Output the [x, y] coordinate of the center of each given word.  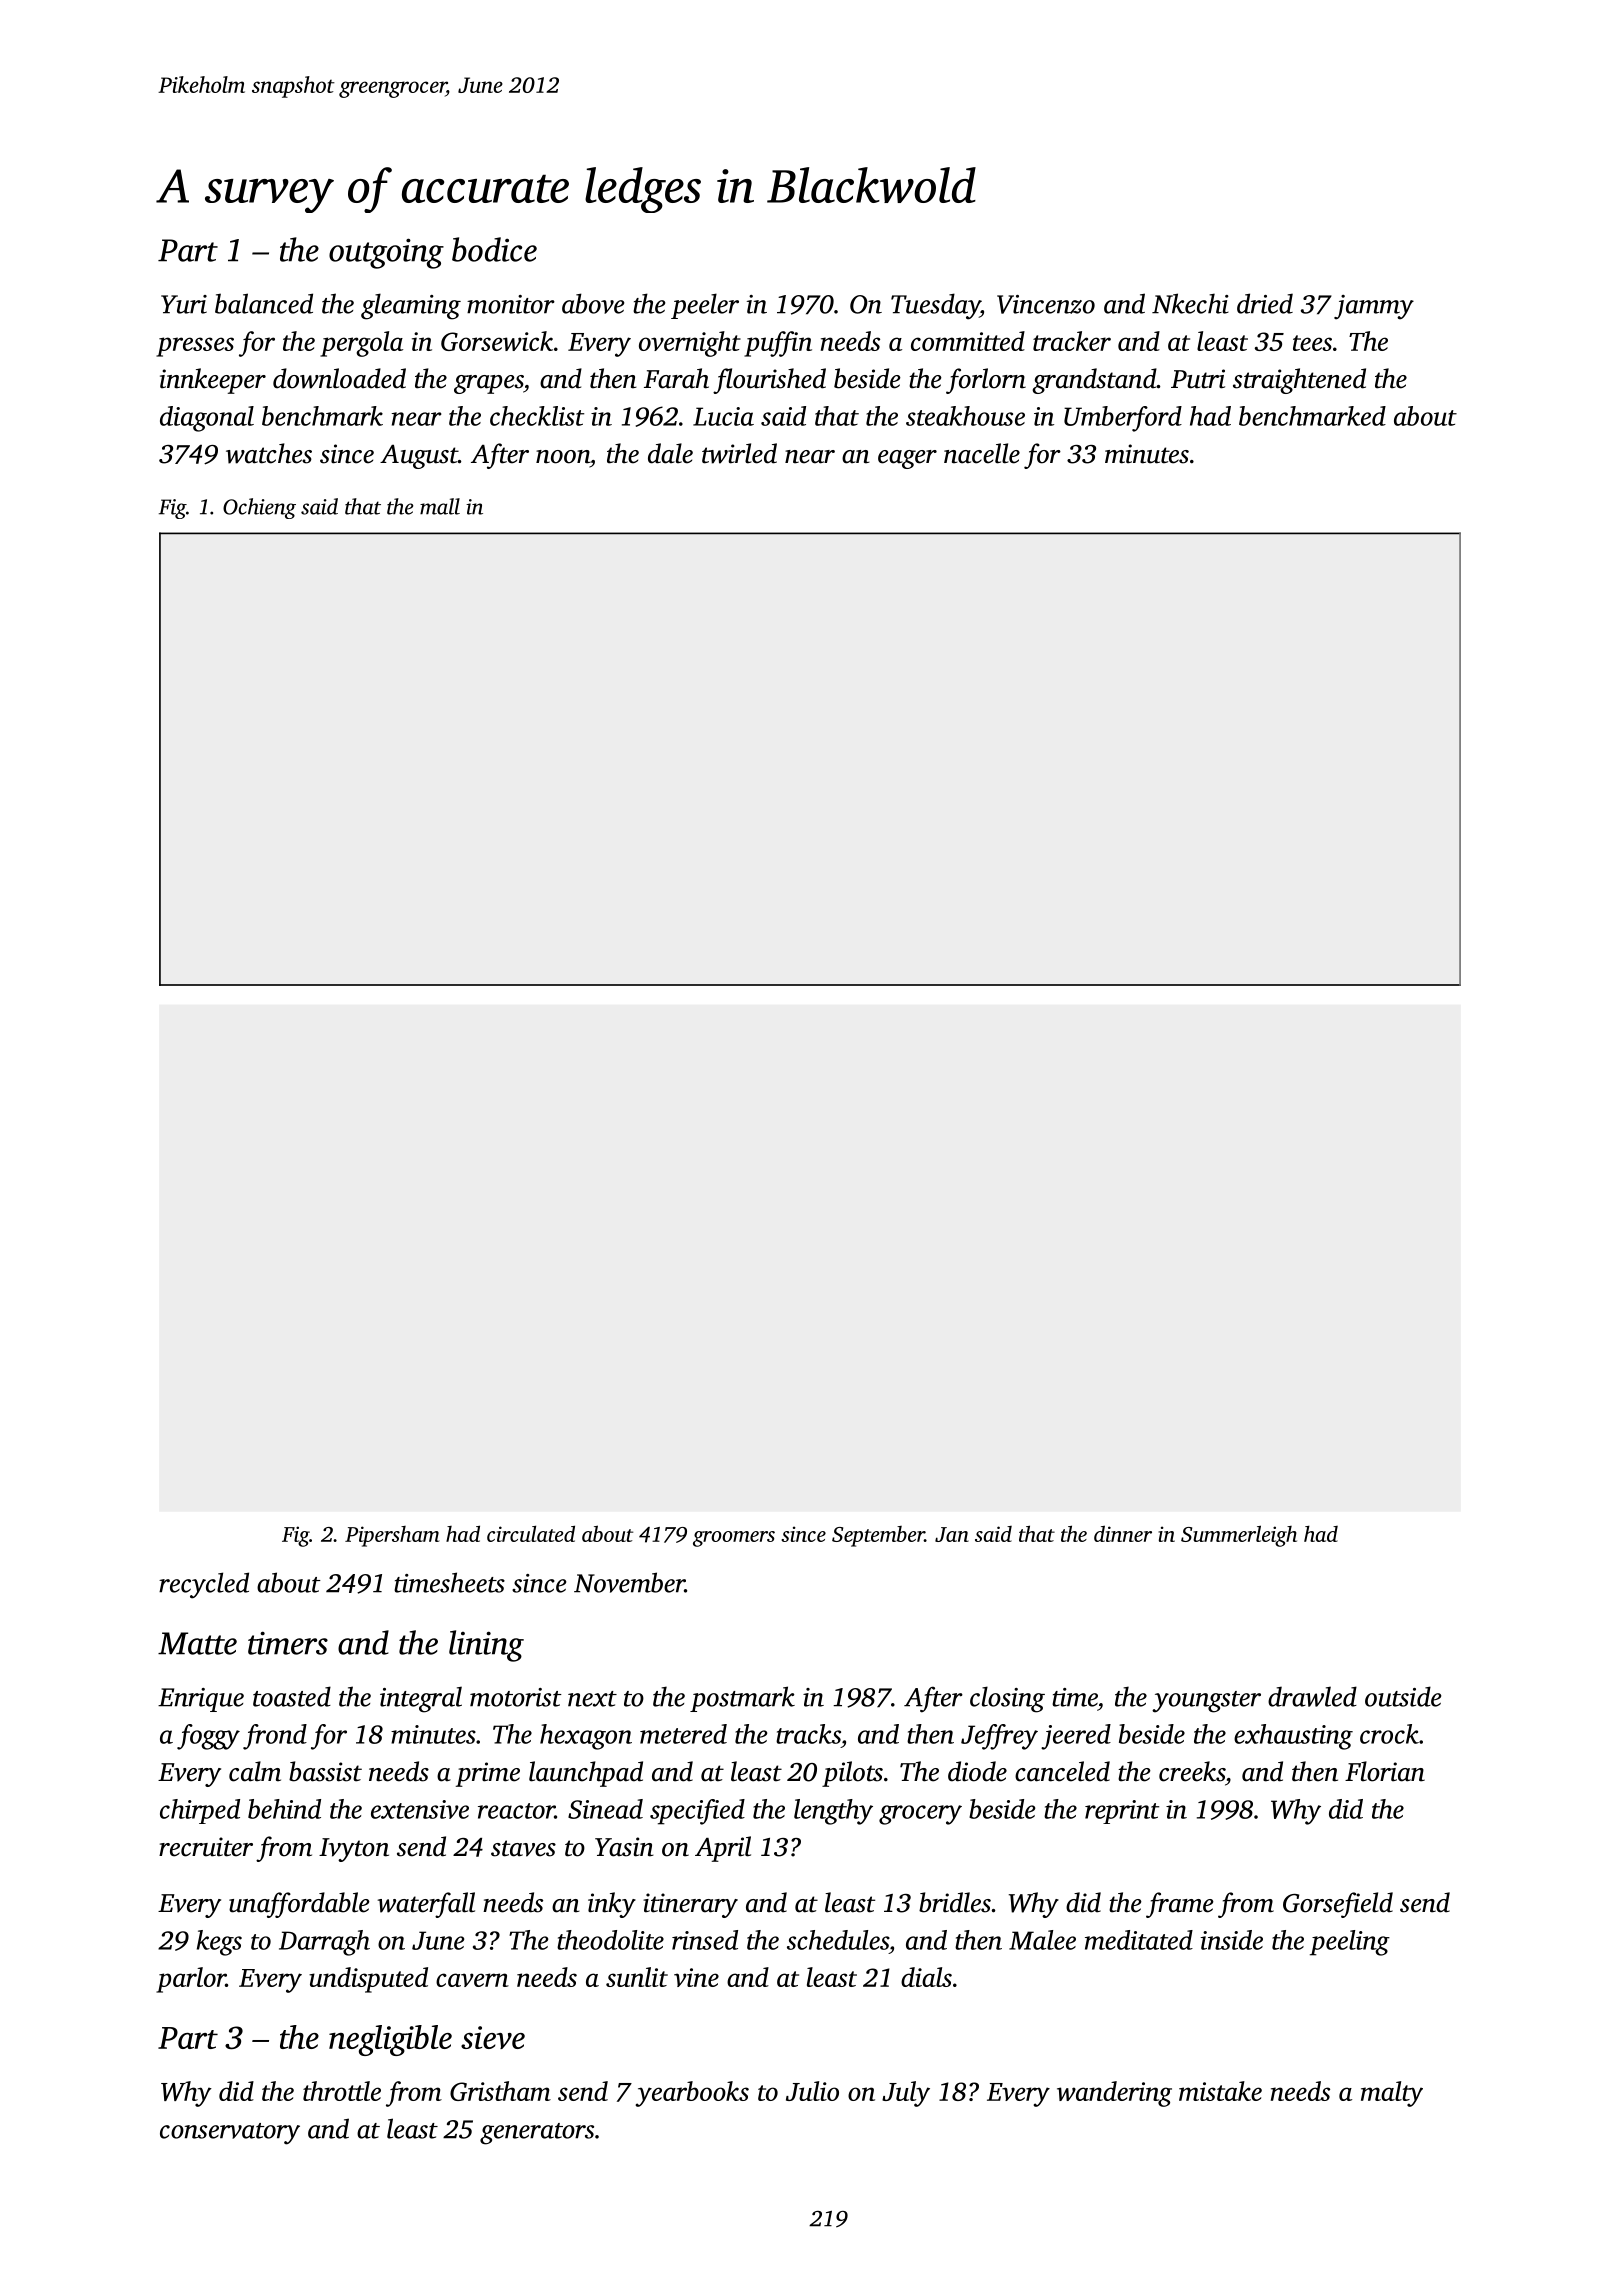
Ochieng [259, 508]
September [878, 1536]
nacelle [982, 453]
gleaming [411, 306]
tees [1312, 343]
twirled [739, 453]
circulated [531, 1533]
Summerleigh [1239, 1536]
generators [537, 2134]
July [906, 2094]
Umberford [1123, 419]
